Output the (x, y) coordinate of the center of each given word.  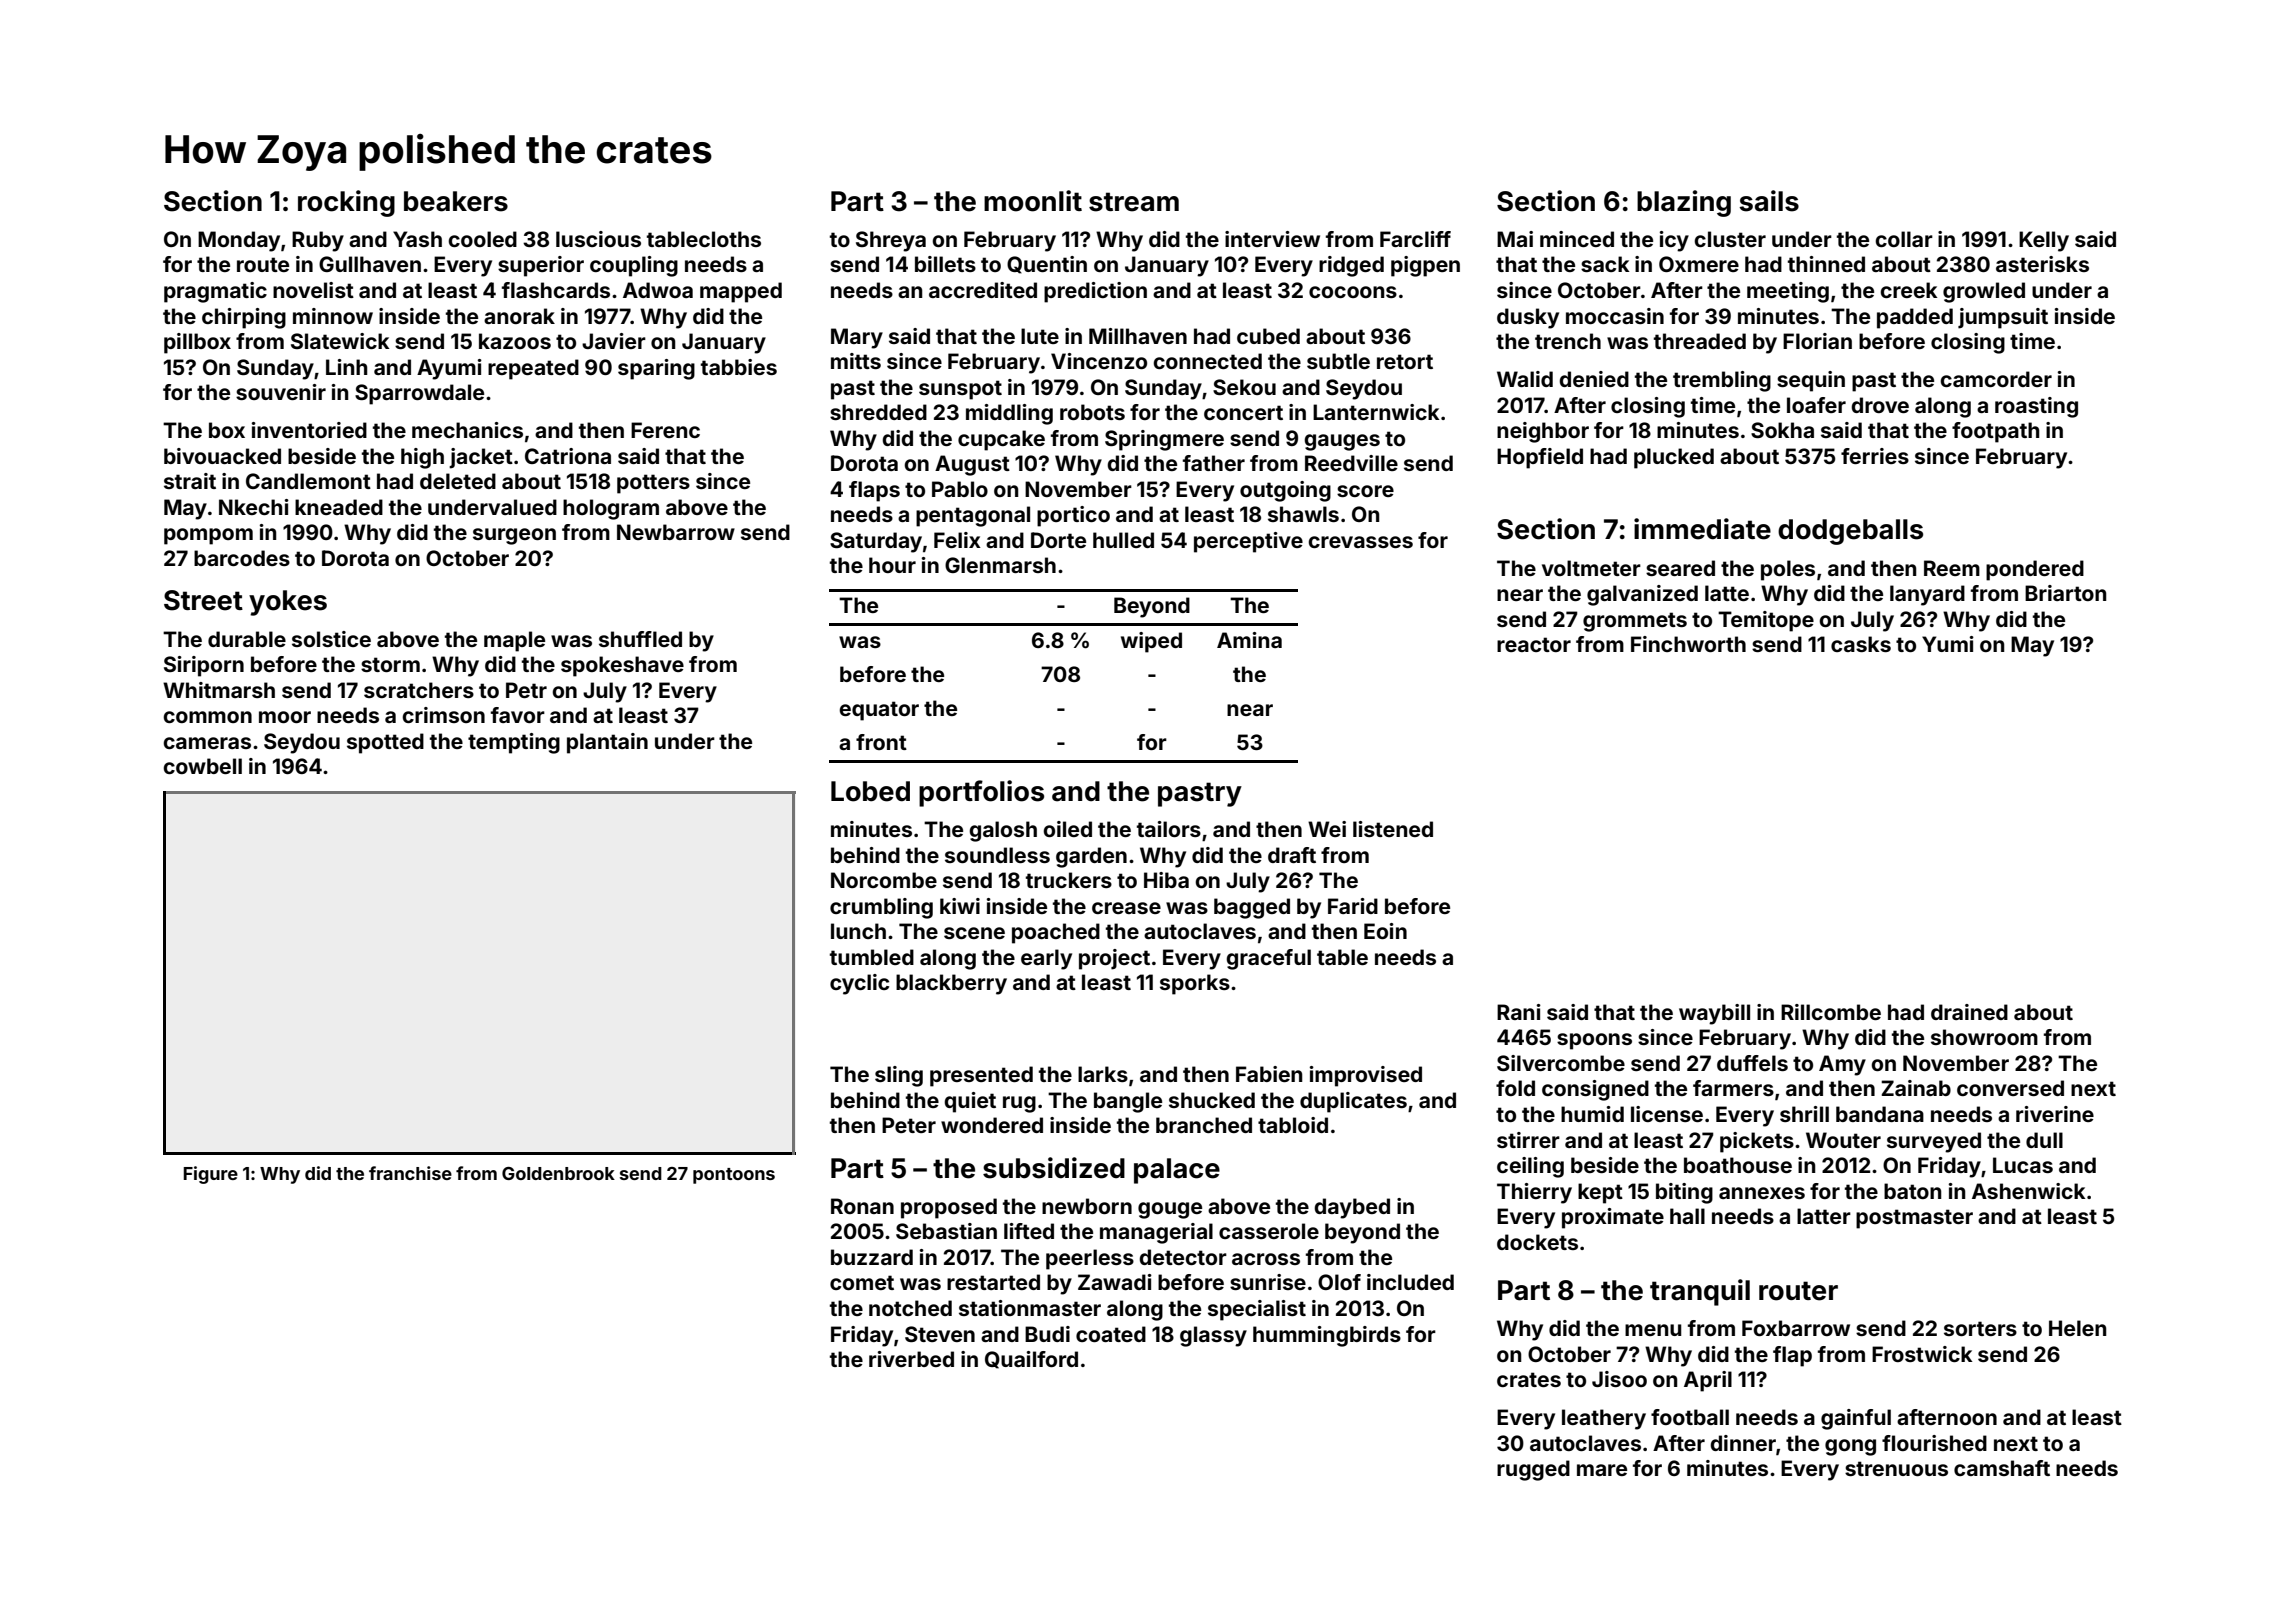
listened (1393, 829)
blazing (1684, 203)
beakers (456, 201)
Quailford (1031, 1360)
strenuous (1896, 1468)
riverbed (911, 1359)
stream (1134, 202)
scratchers (419, 690)
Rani (1519, 1012)
